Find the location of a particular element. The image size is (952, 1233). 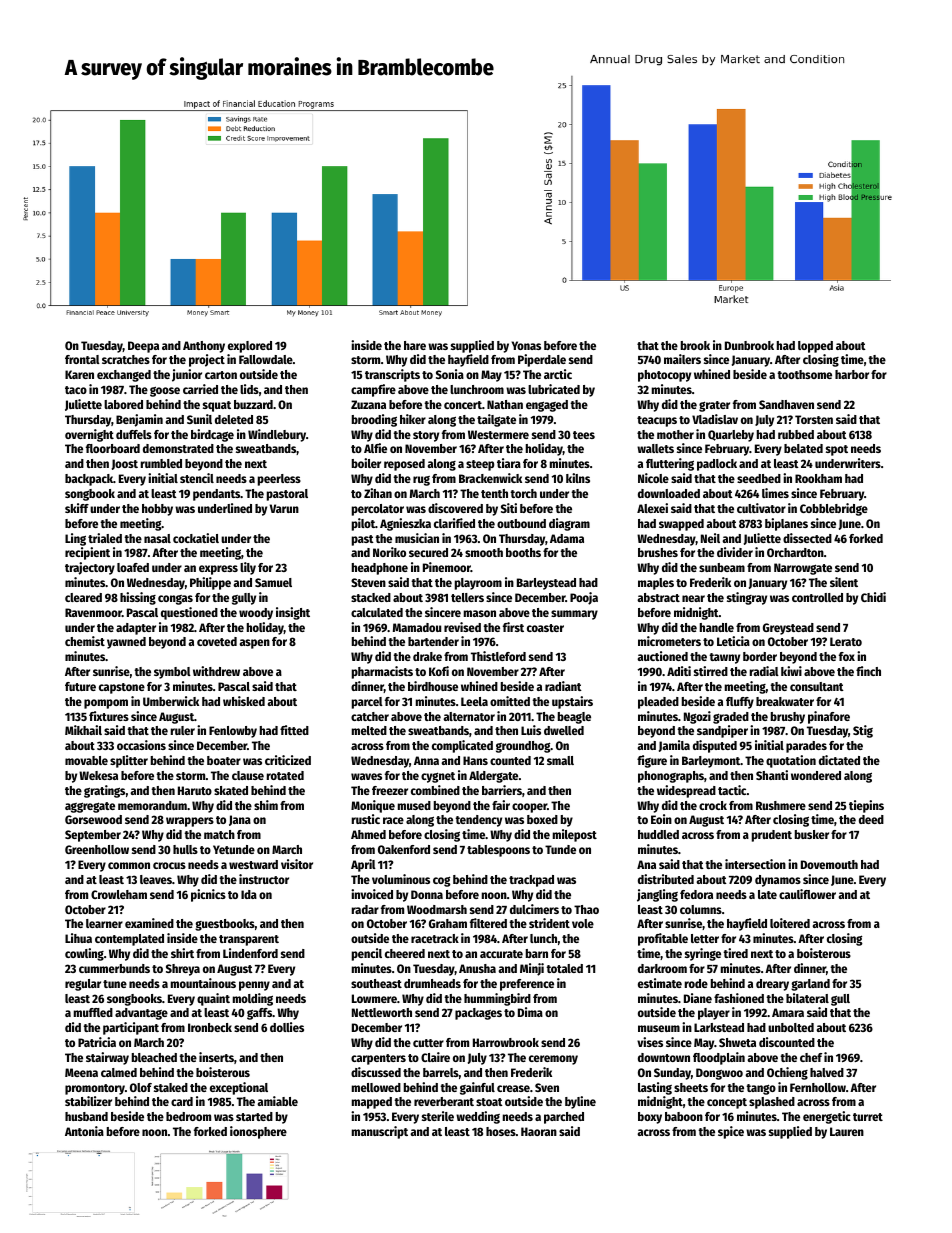

manuscript is located at coordinates (380, 1132).
